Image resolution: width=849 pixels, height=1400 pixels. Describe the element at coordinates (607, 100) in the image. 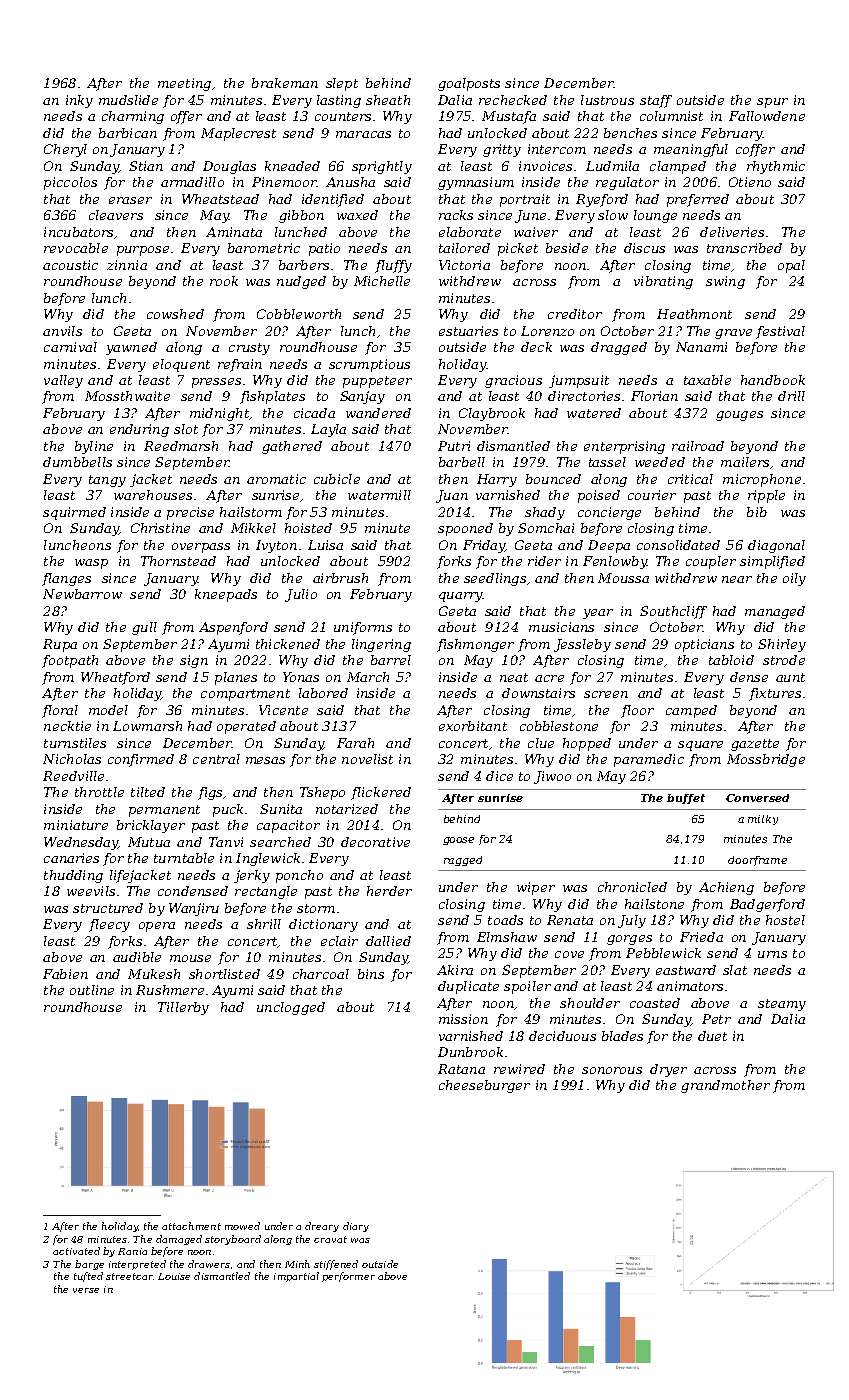

I see `lustrous` at that location.
